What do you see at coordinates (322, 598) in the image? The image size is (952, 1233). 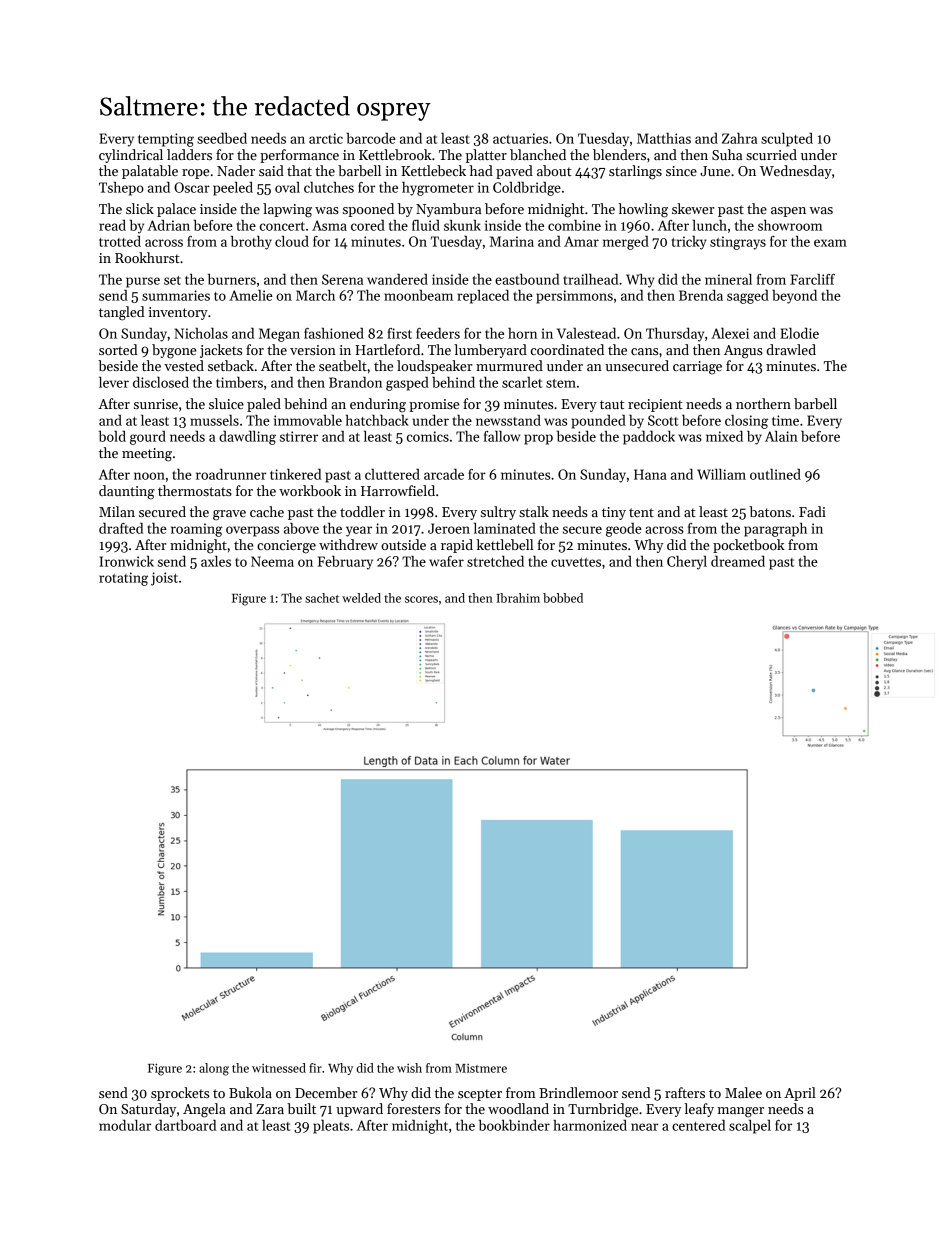 I see `sachet` at bounding box center [322, 598].
